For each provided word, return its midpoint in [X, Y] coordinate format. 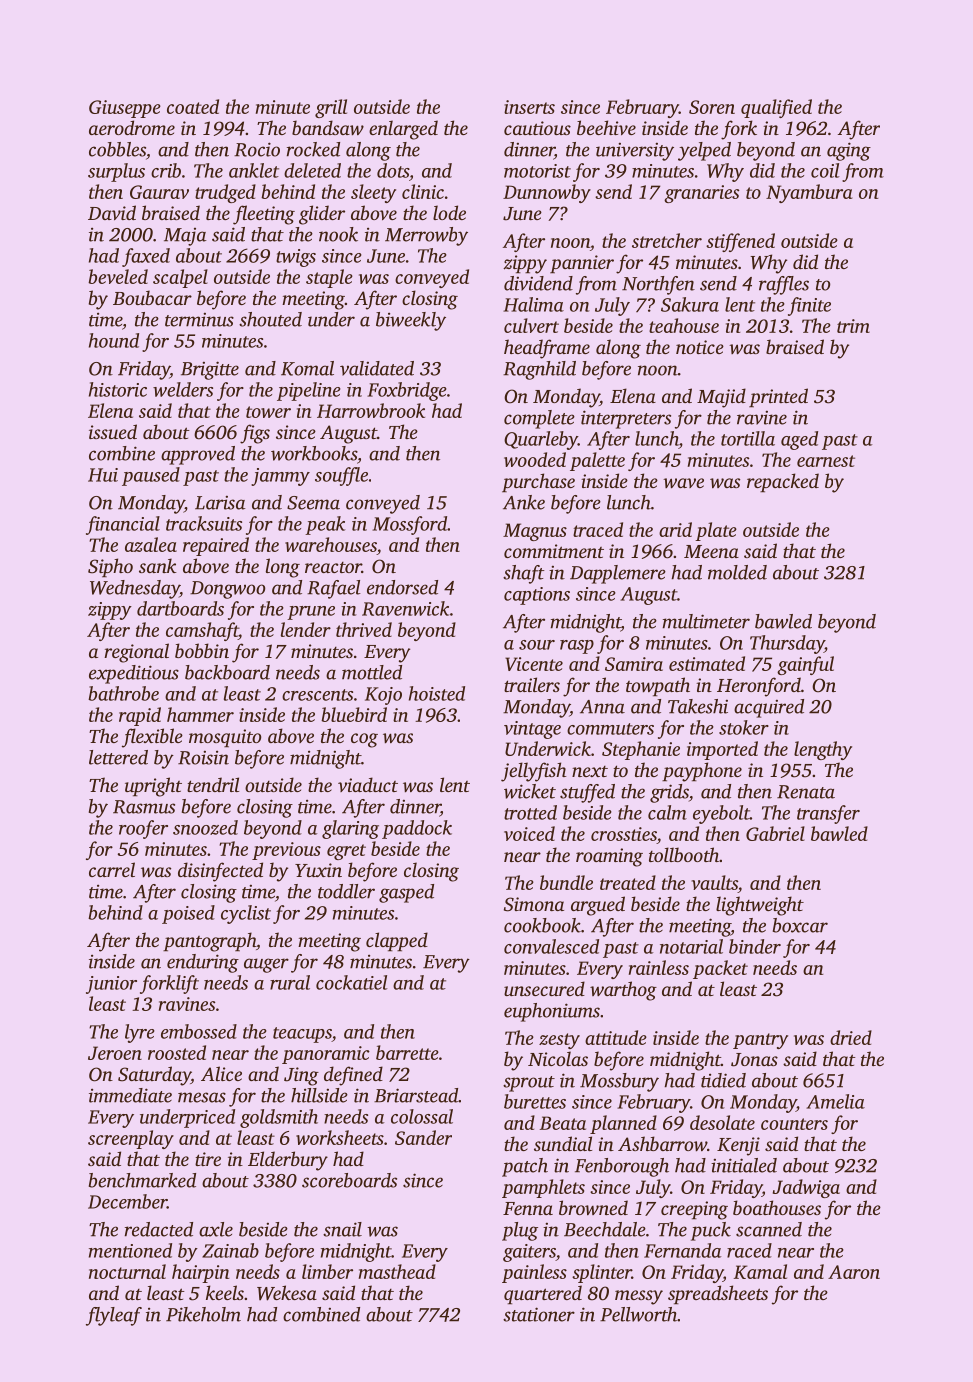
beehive [606, 127]
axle [216, 1229]
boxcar [800, 925]
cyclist [246, 914]
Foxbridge [407, 391]
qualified [776, 108]
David [112, 212]
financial [123, 525]
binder [755, 946]
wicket [530, 791]
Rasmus [144, 807]
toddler [346, 891]
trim [853, 326]
